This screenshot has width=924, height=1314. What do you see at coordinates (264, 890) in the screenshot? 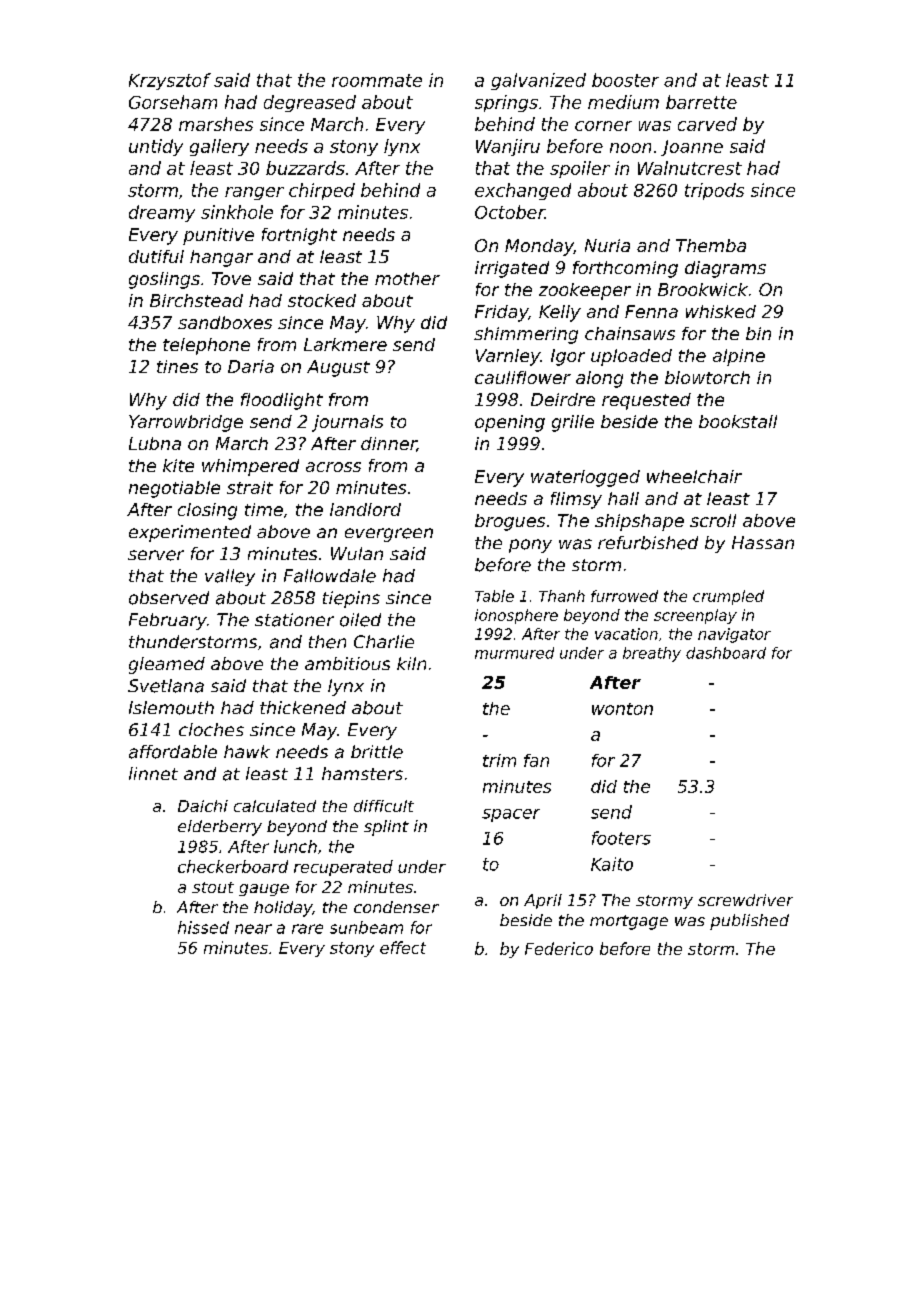
I see `gauge` at bounding box center [264, 890].
